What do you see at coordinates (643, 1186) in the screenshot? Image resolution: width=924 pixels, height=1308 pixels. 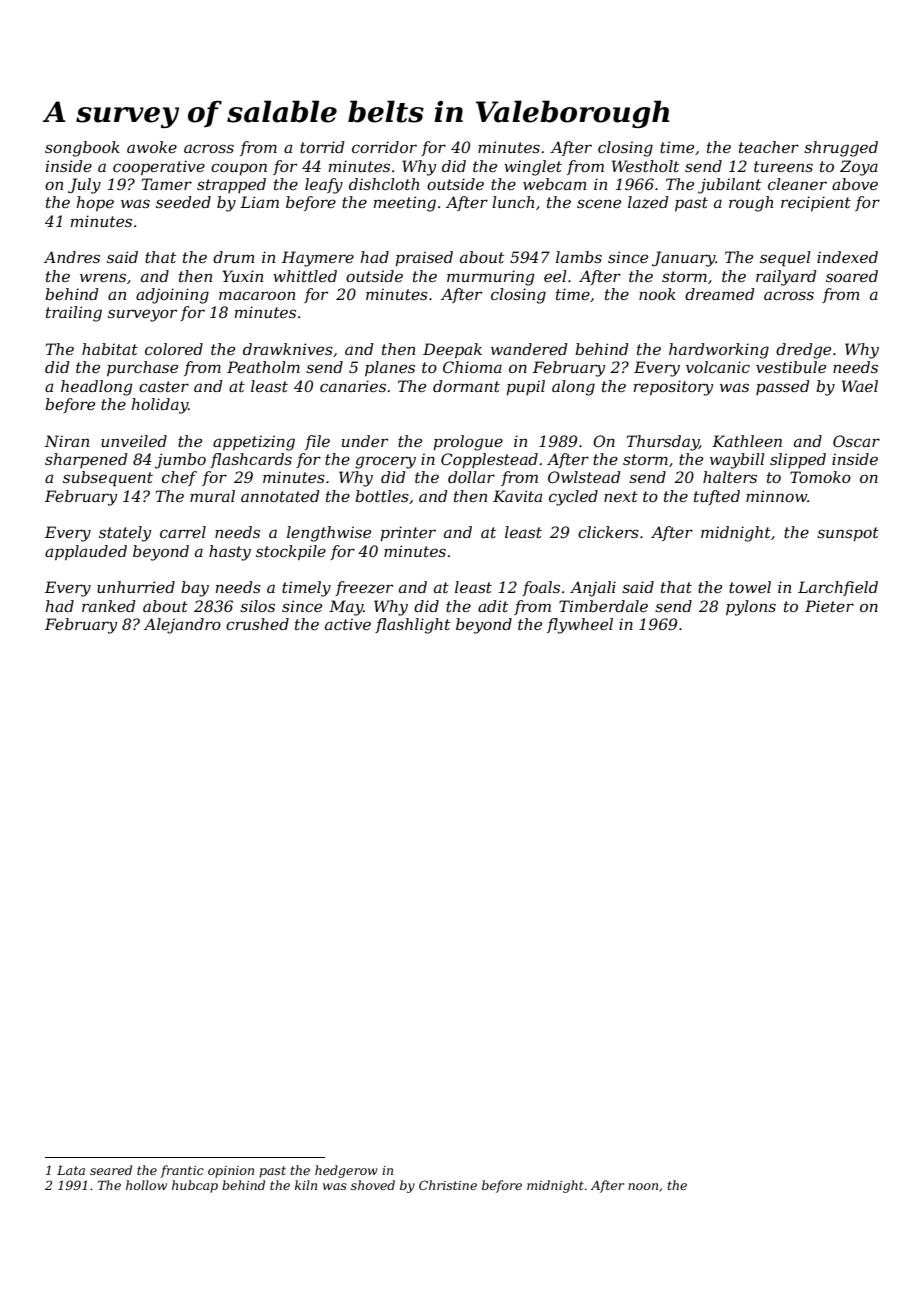 I see `noon` at bounding box center [643, 1186].
